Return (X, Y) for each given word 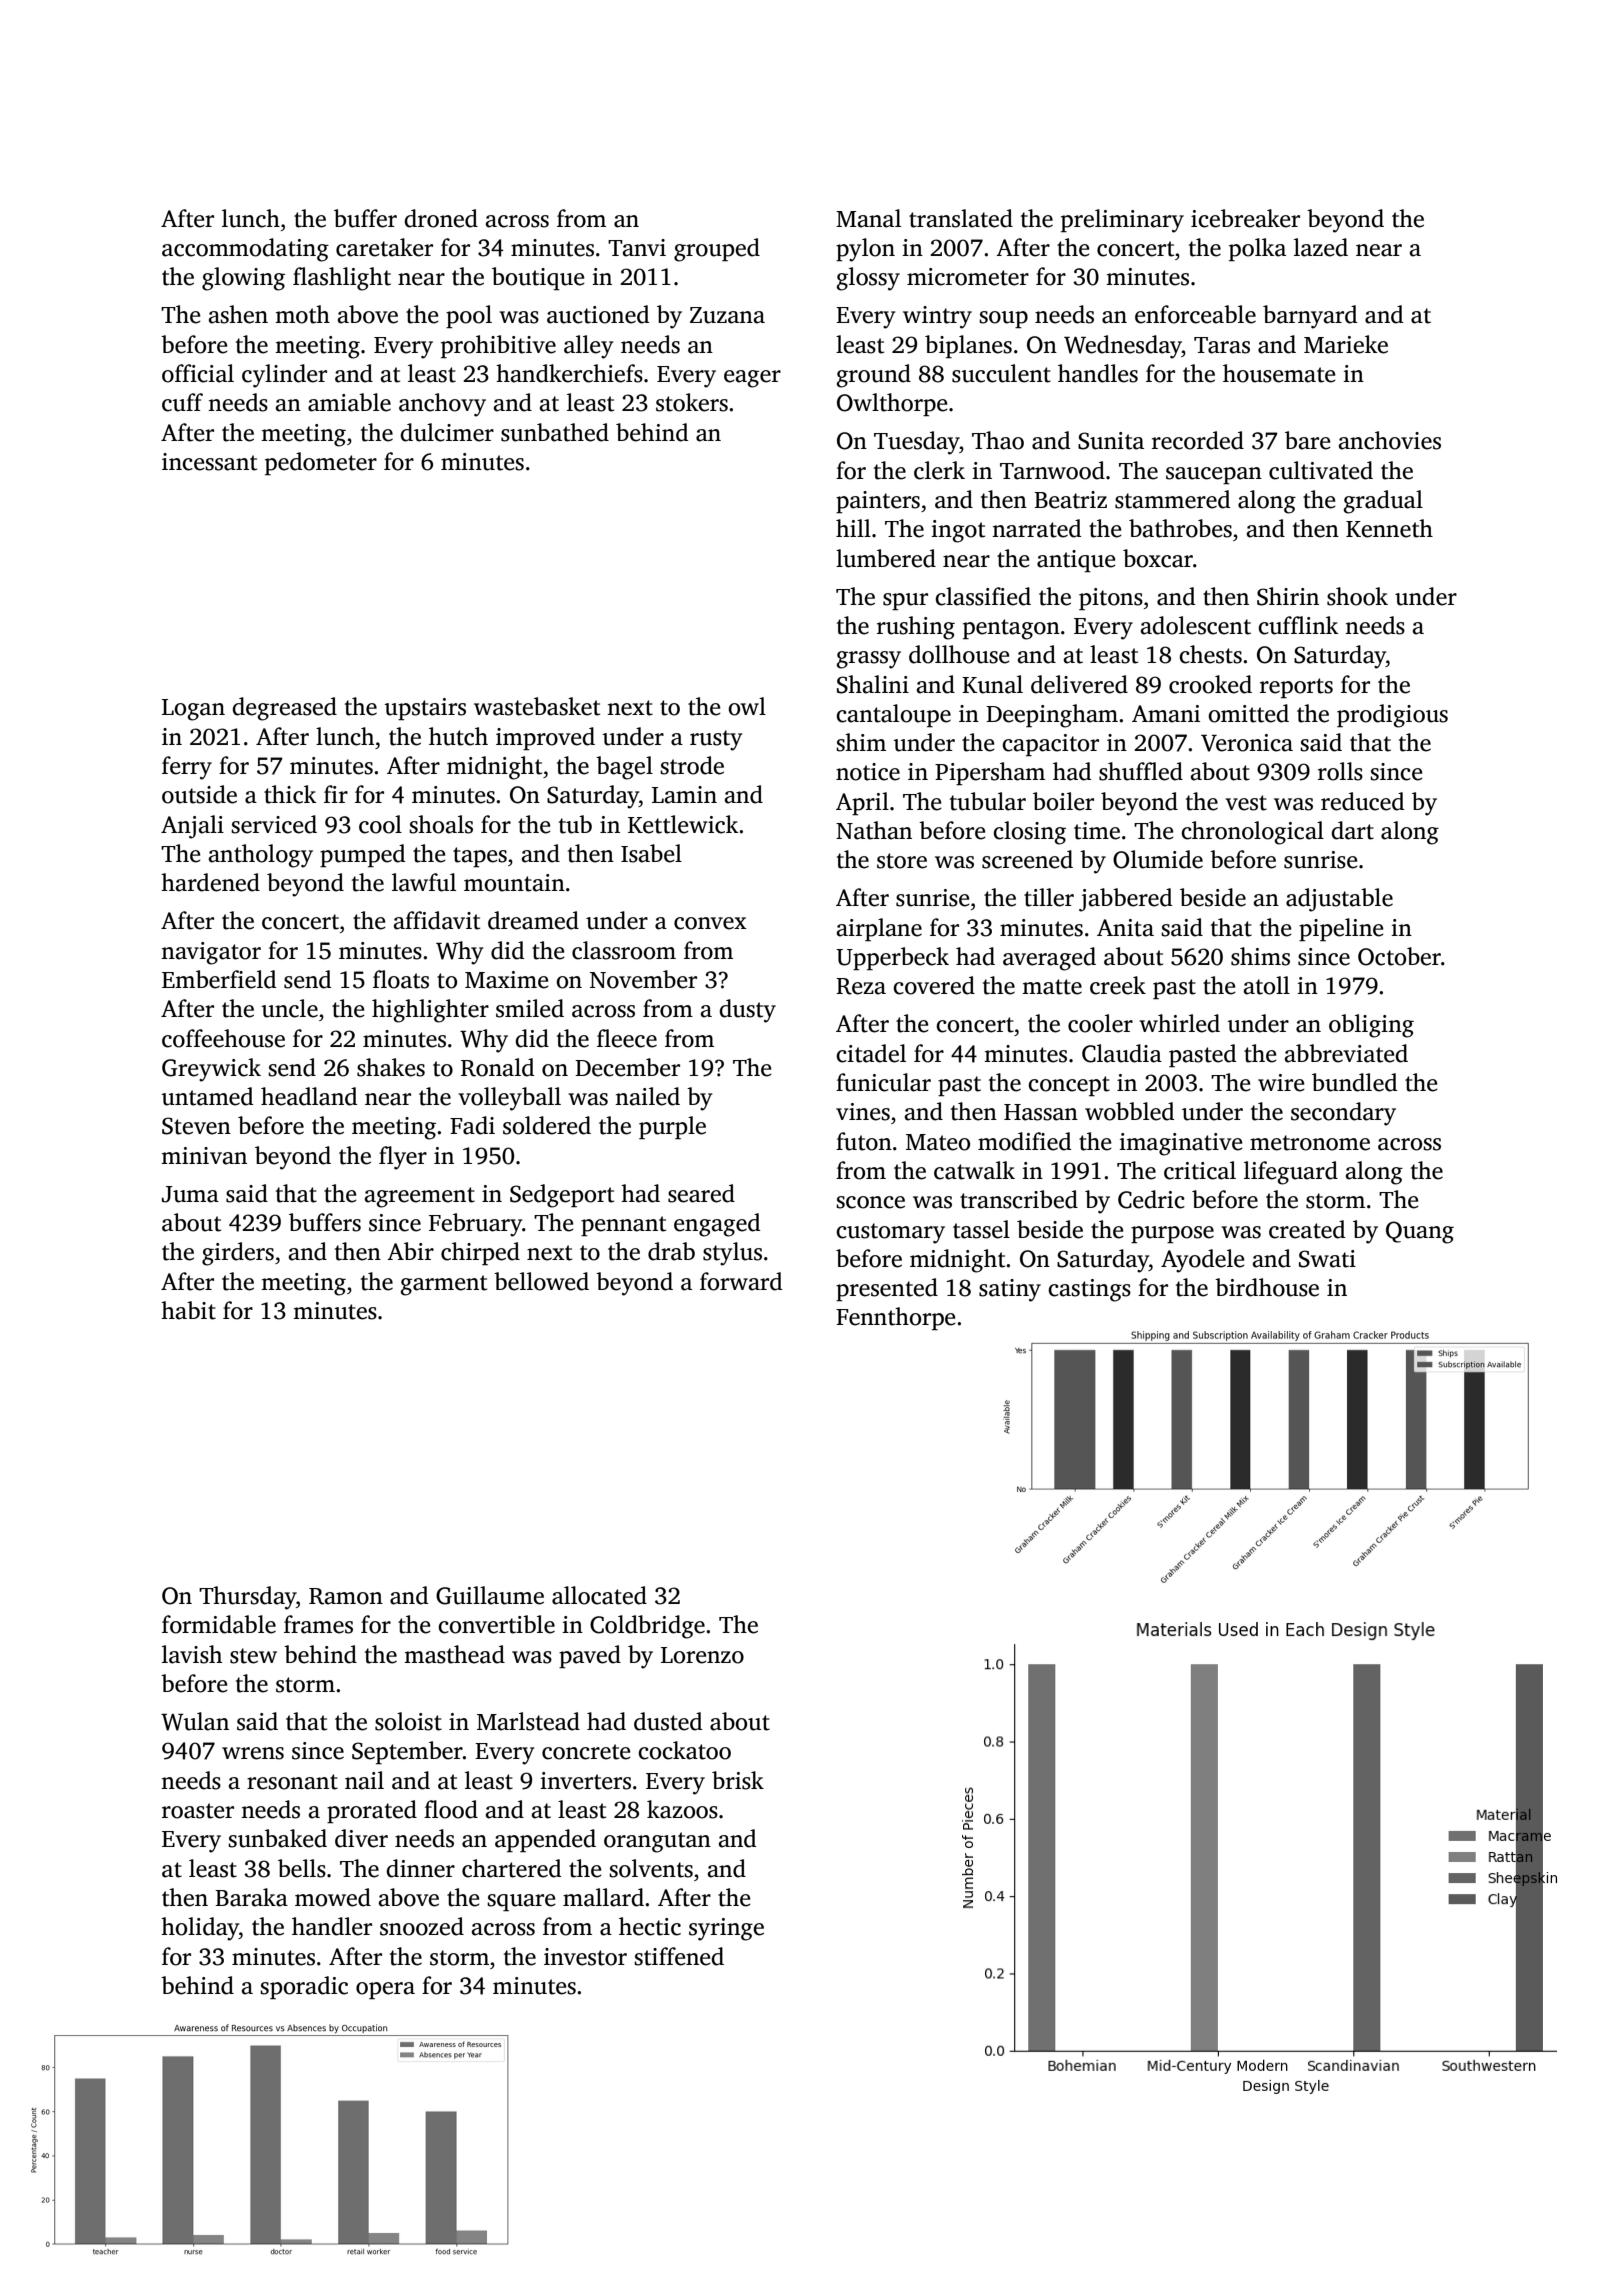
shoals (441, 824)
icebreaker (1245, 218)
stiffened (679, 1956)
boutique (538, 278)
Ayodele (1203, 1261)
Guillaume (490, 1595)
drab (671, 1251)
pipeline (1341, 929)
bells (302, 1868)
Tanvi (637, 248)
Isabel (651, 853)
